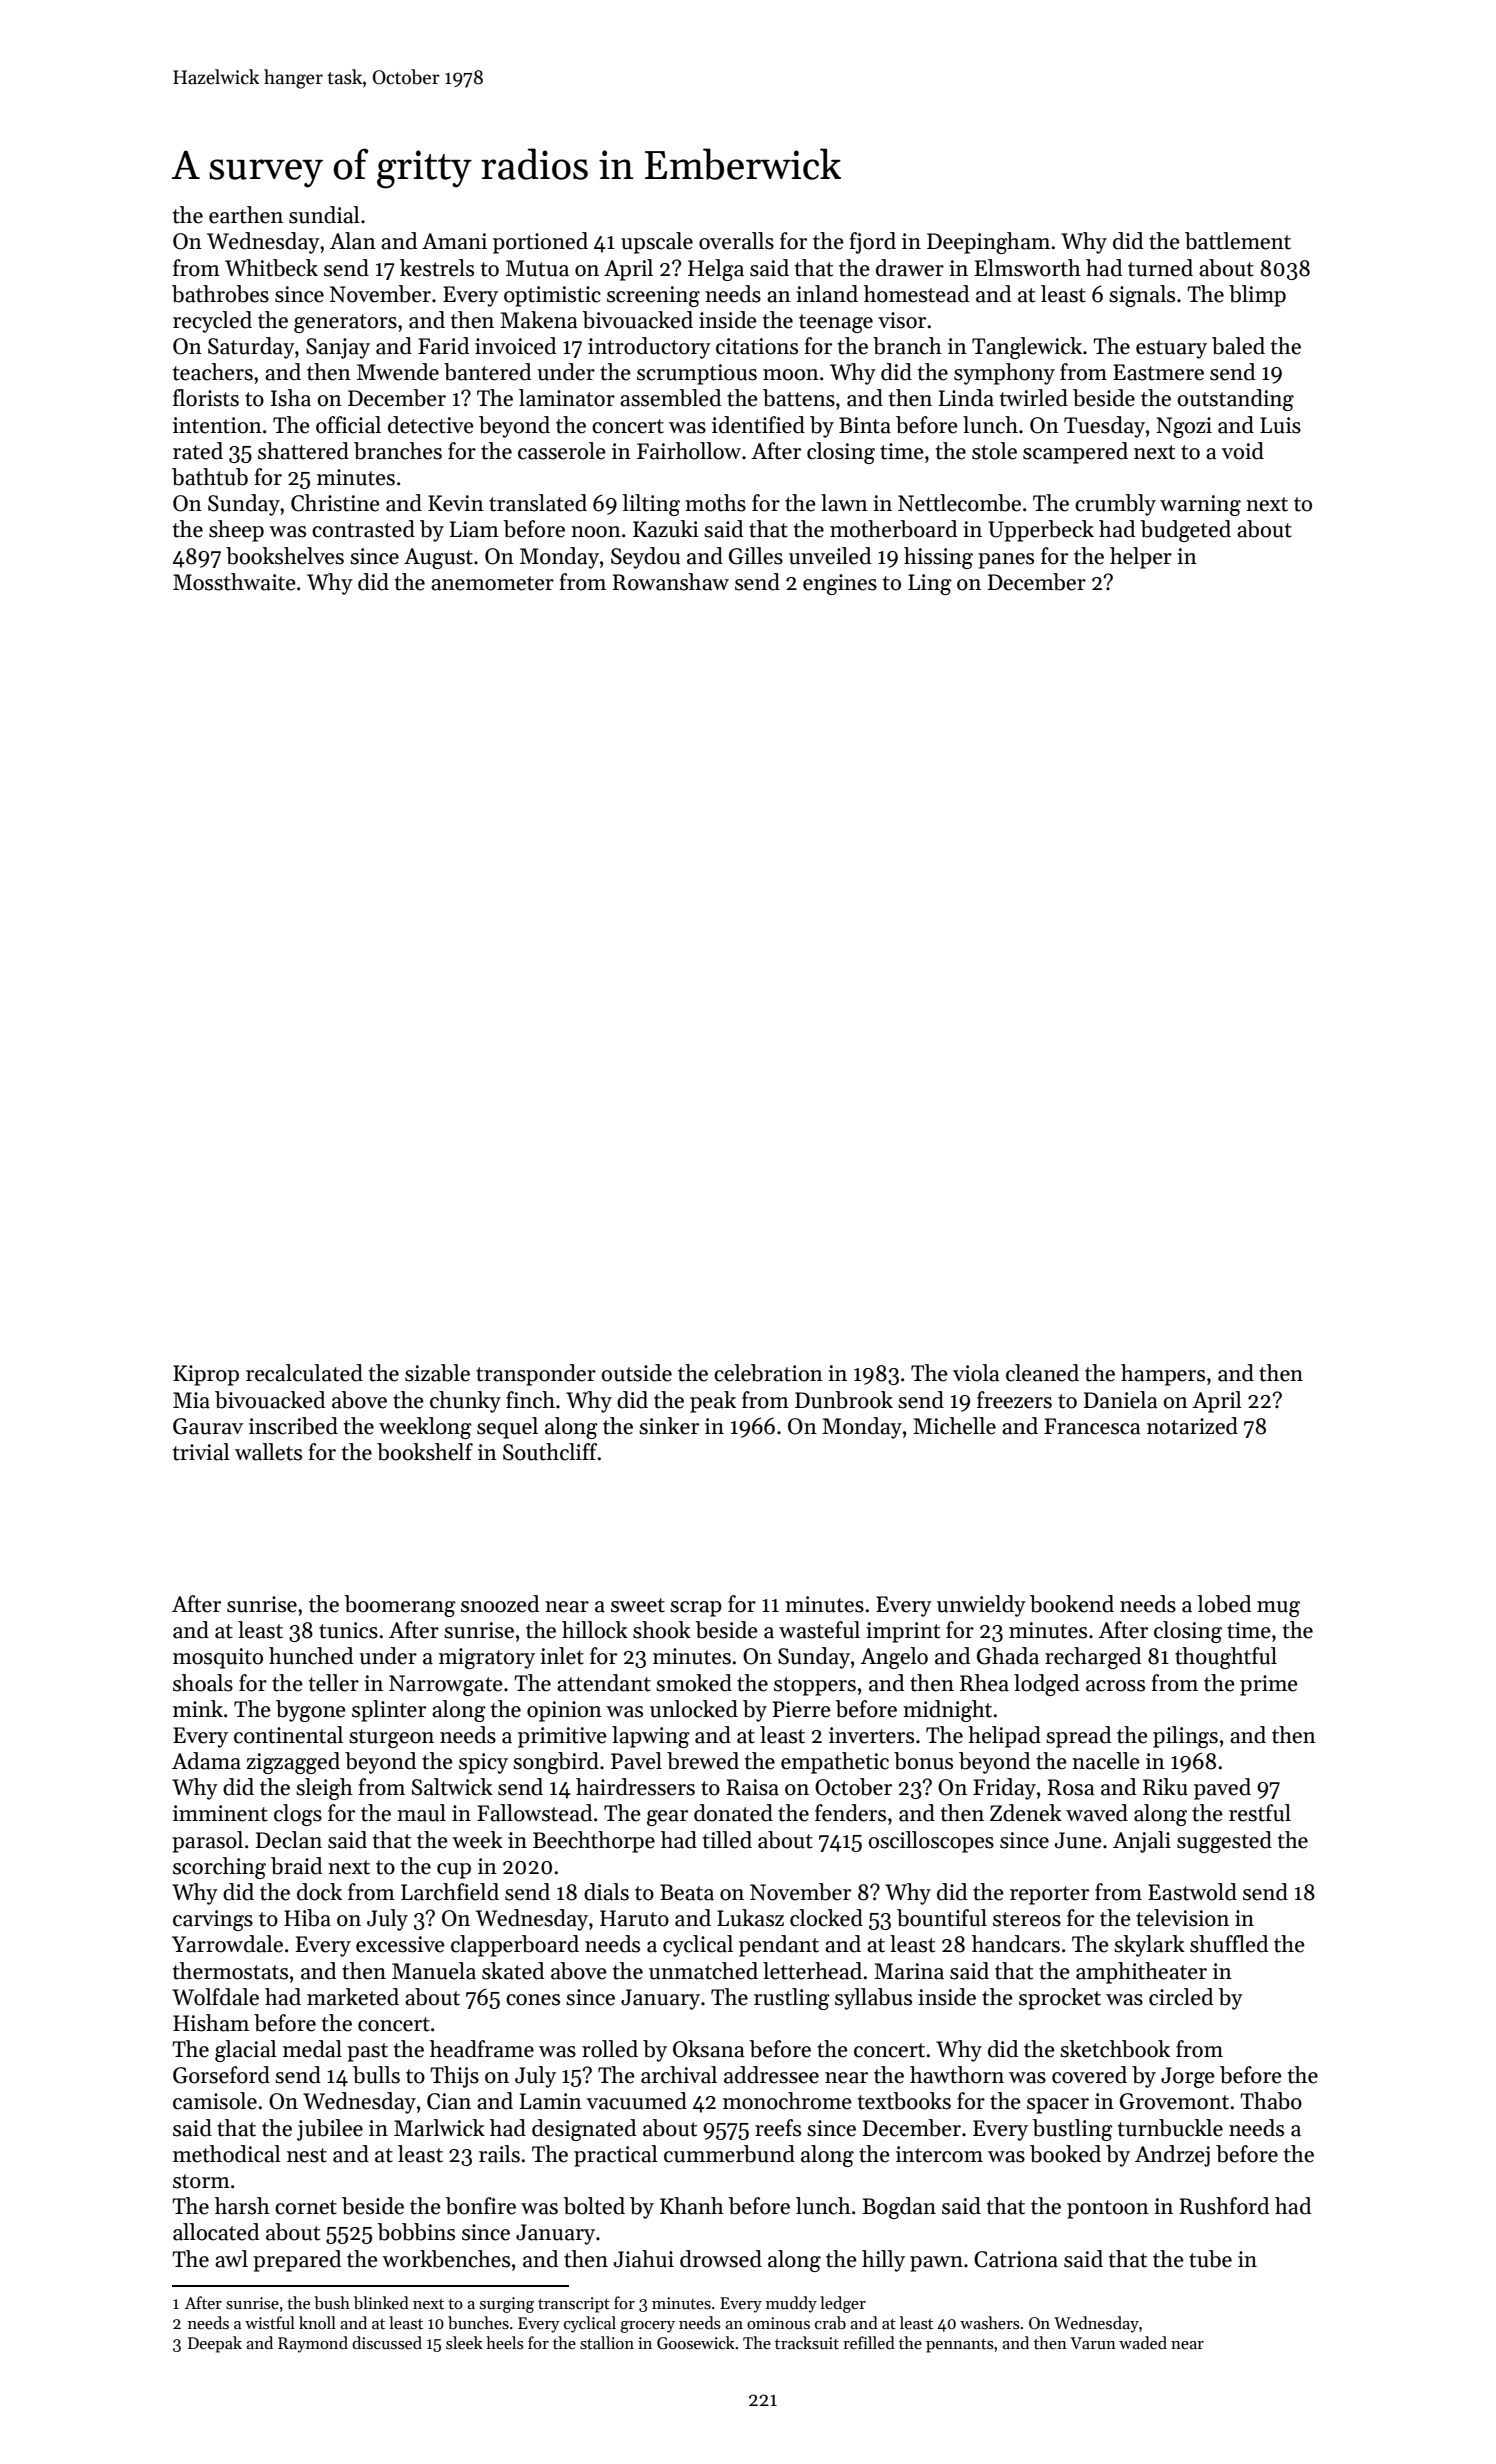  I want to click on cleaned, so click(1042, 1373).
